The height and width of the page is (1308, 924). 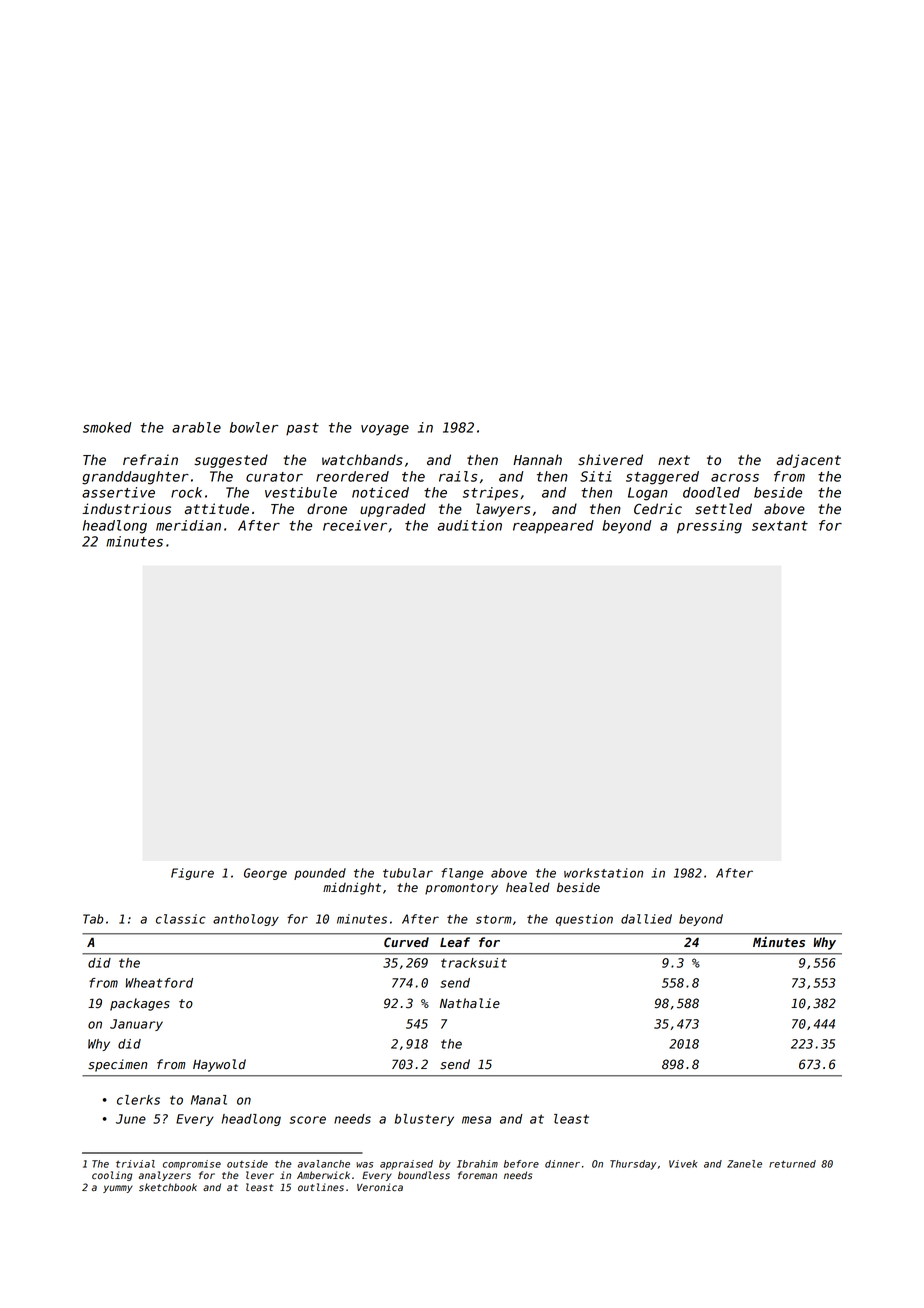 I want to click on granddaughter, so click(x=135, y=478).
